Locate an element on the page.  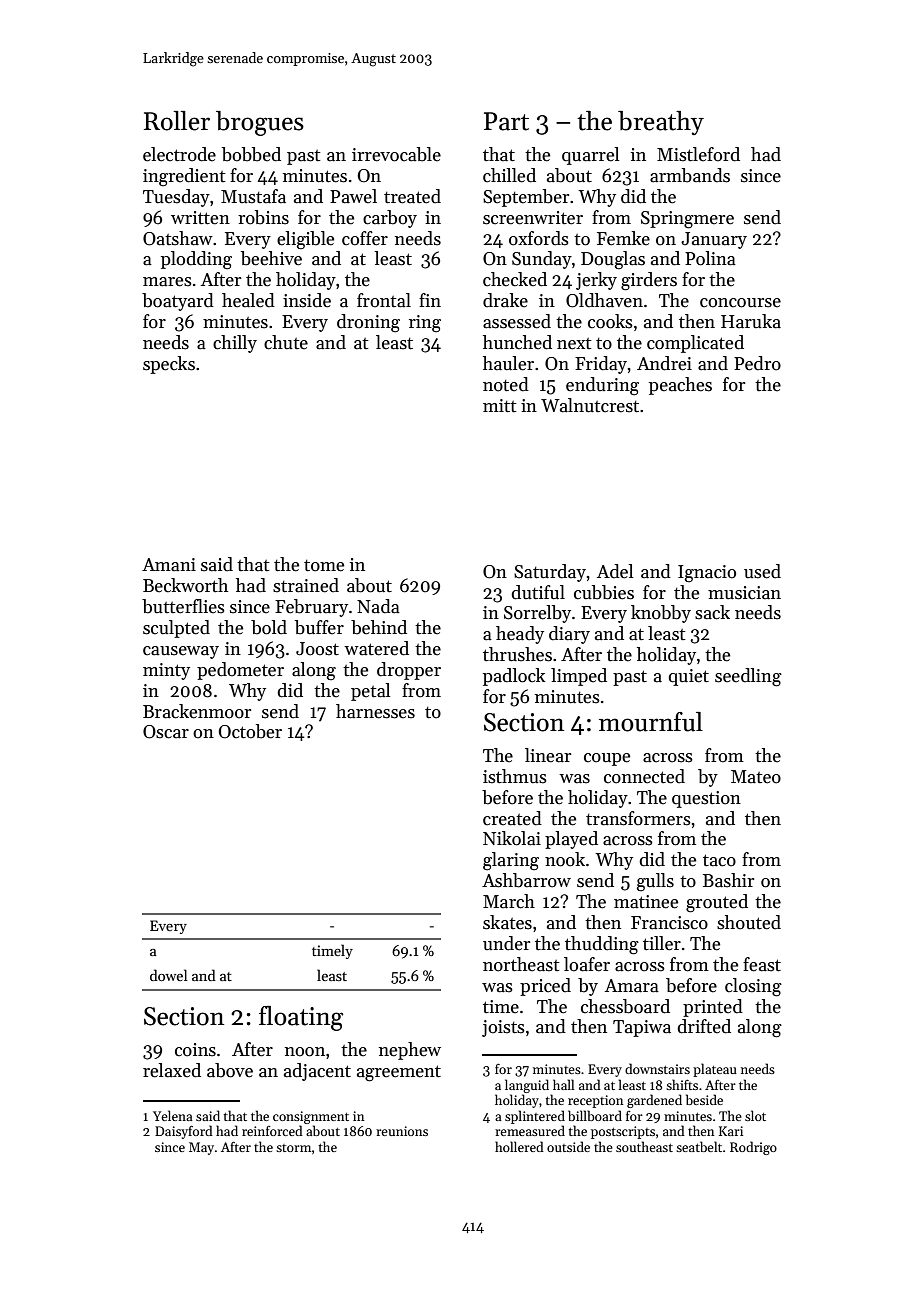
dowel is located at coordinates (169, 975).
